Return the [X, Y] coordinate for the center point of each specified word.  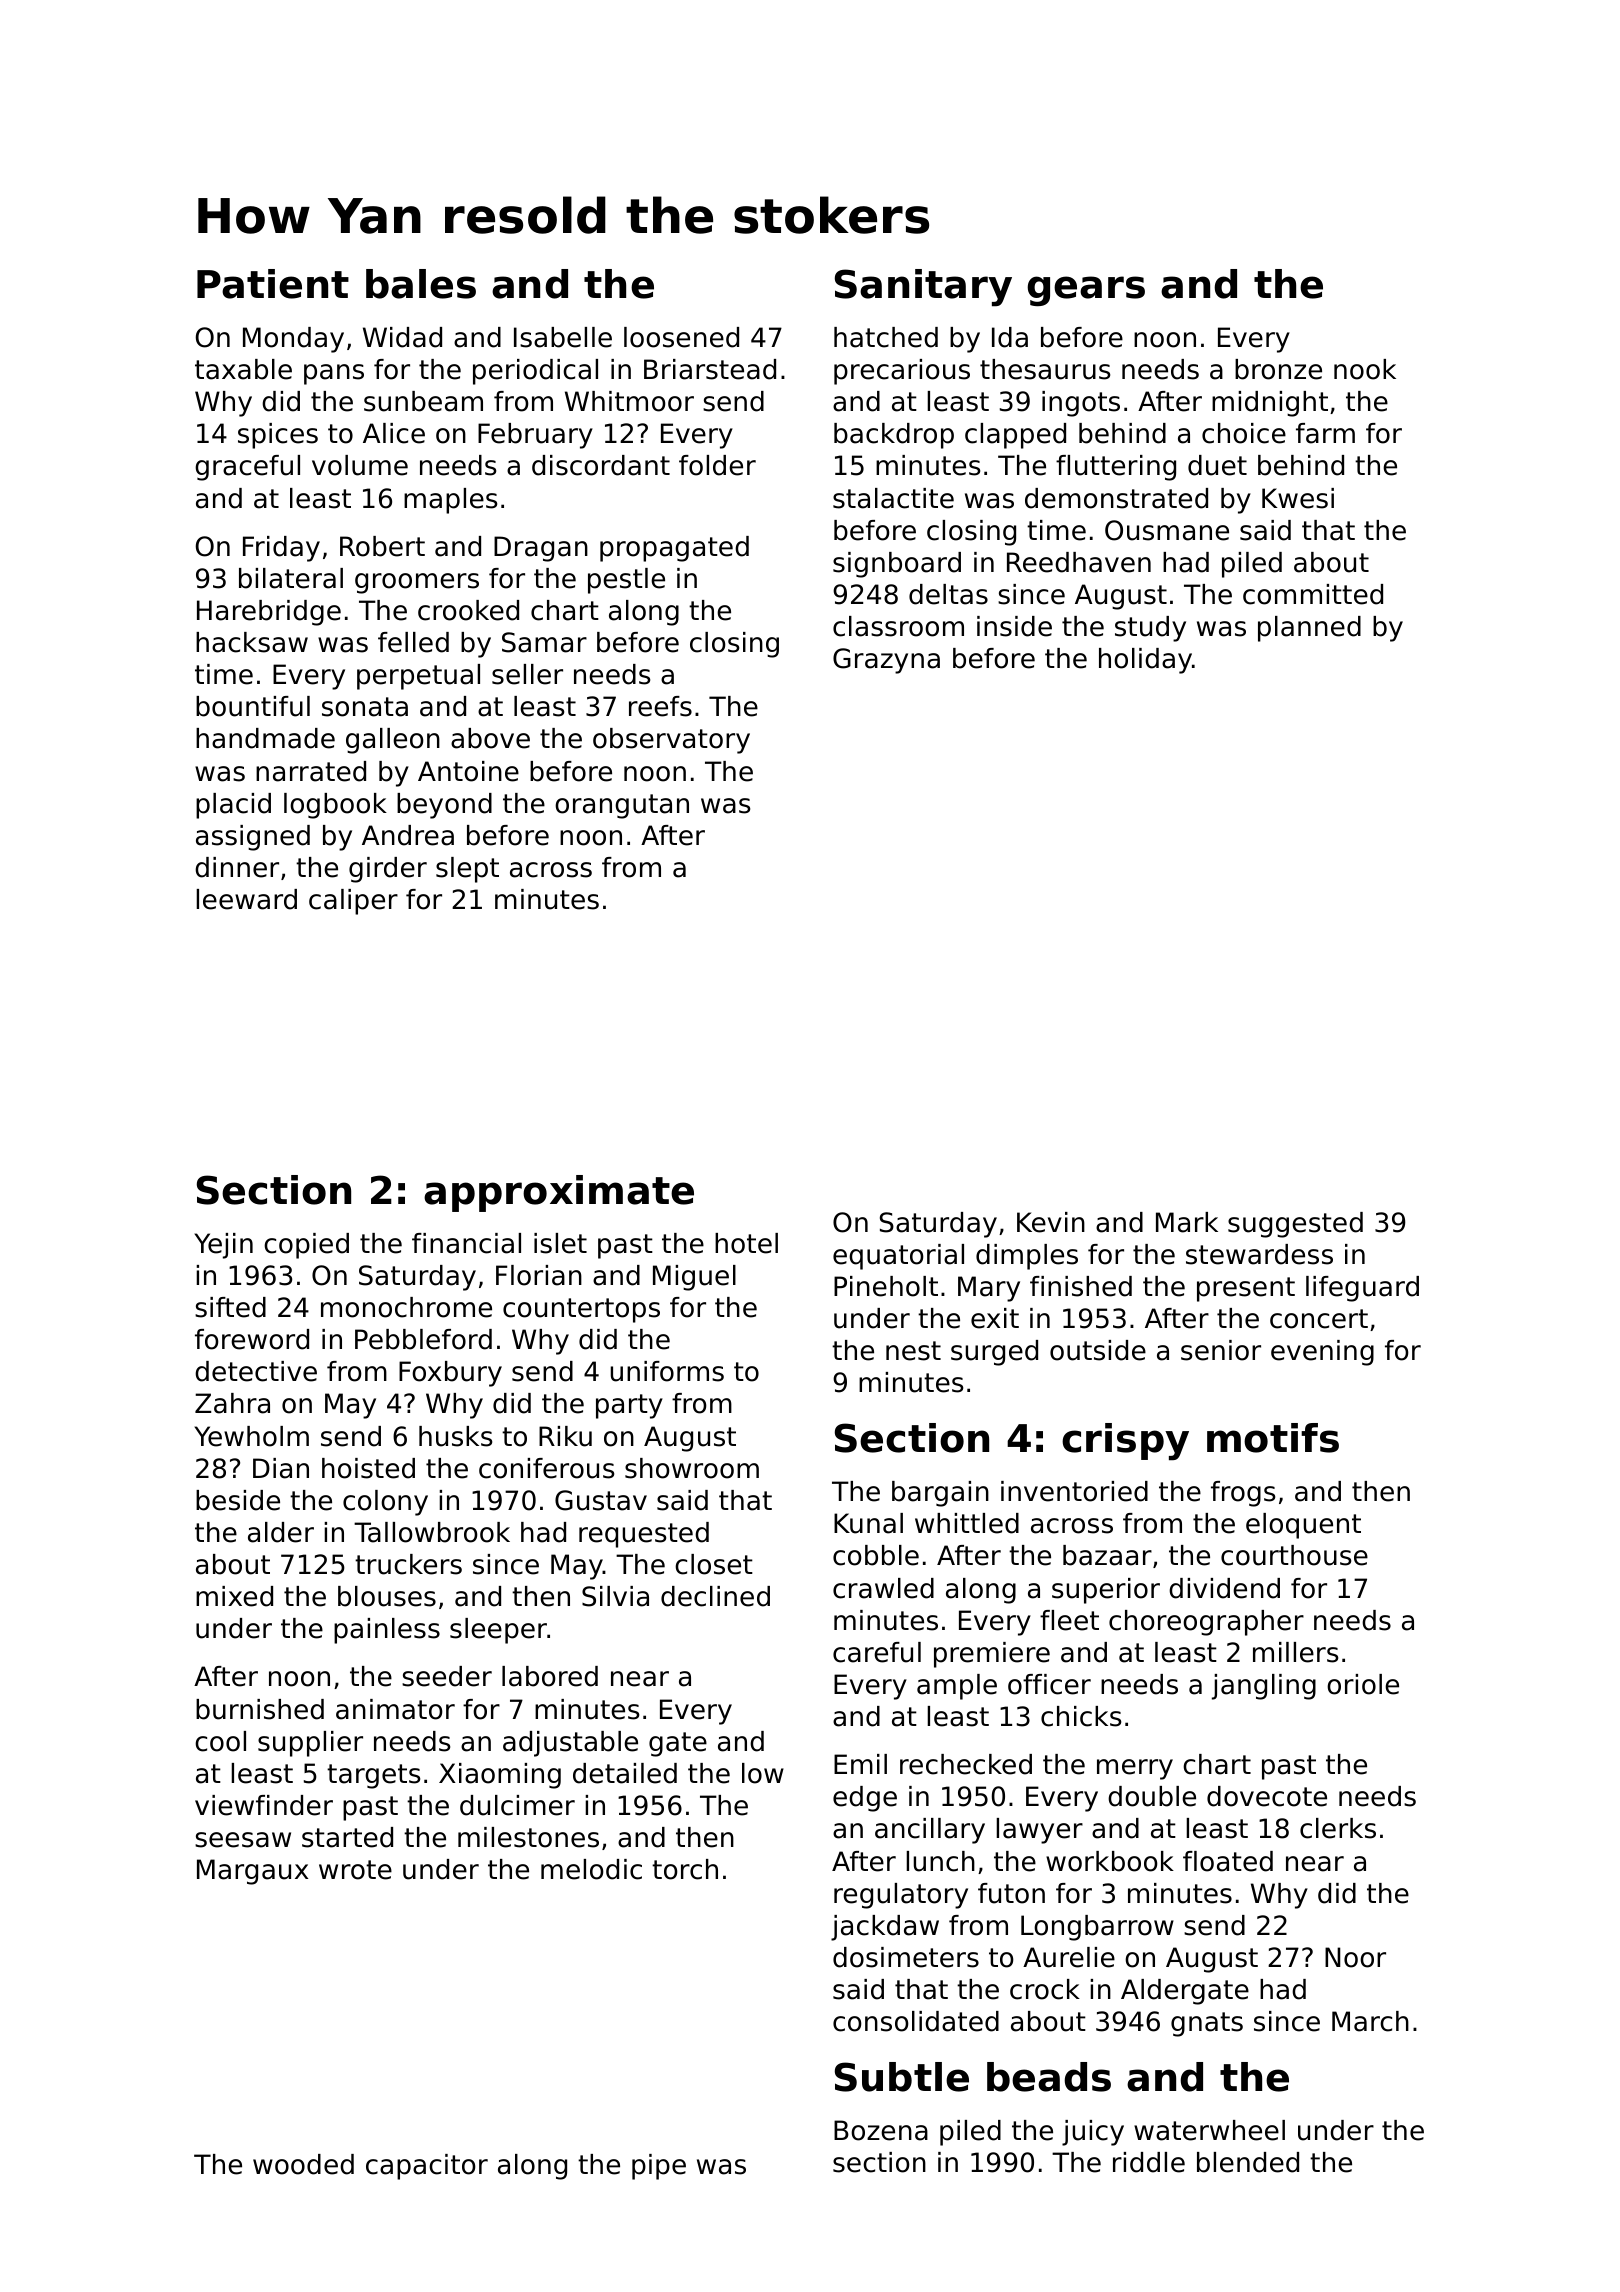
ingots [1081, 404]
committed [1313, 594]
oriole [1363, 1684]
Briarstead [710, 369]
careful [877, 1652]
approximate [559, 1193]
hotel [746, 1243]
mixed [234, 1596]
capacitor [427, 2167]
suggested [1295, 1225]
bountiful [253, 706]
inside [1014, 626]
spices [278, 436]
